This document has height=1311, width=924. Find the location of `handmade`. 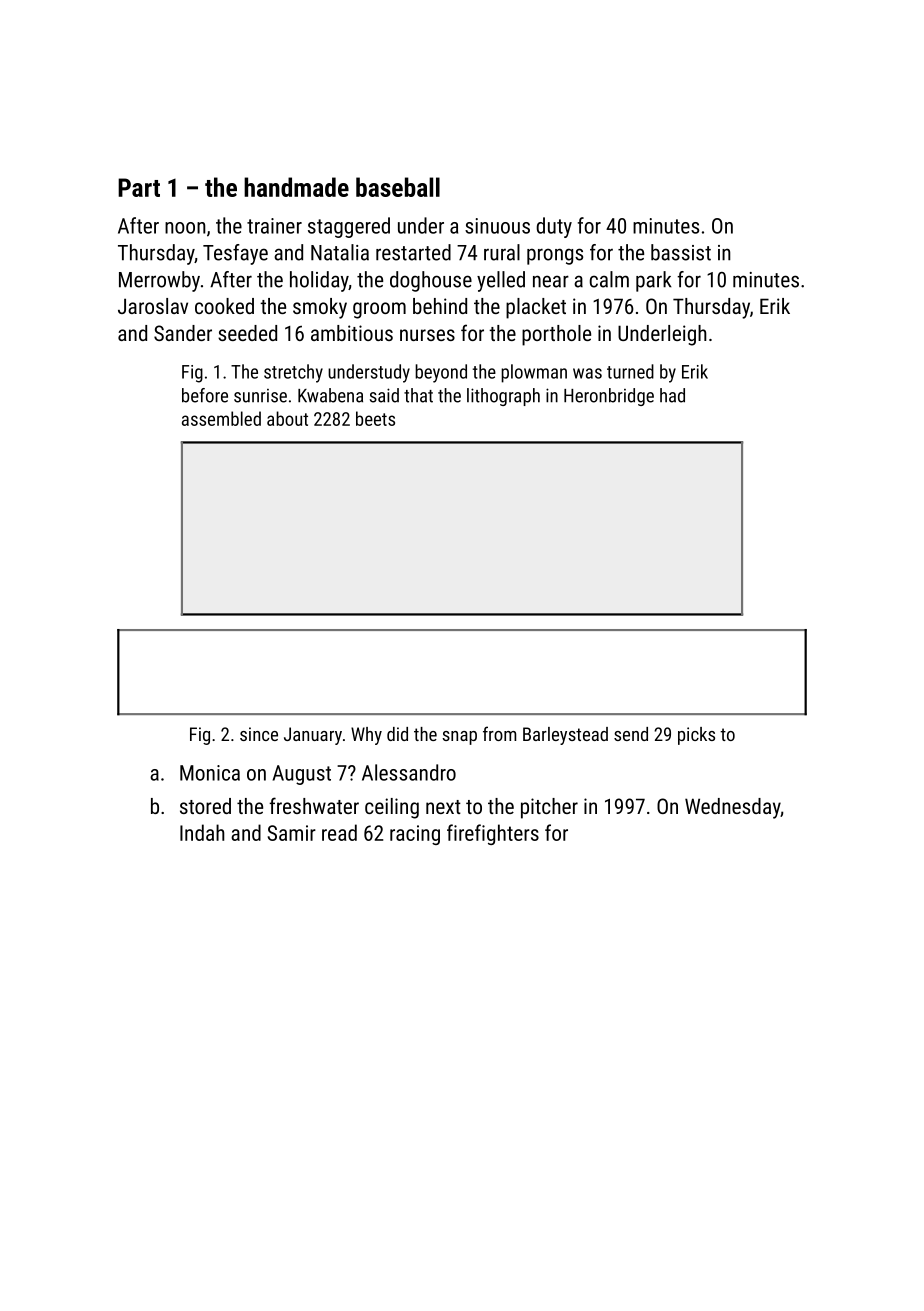

handmade is located at coordinates (296, 187).
